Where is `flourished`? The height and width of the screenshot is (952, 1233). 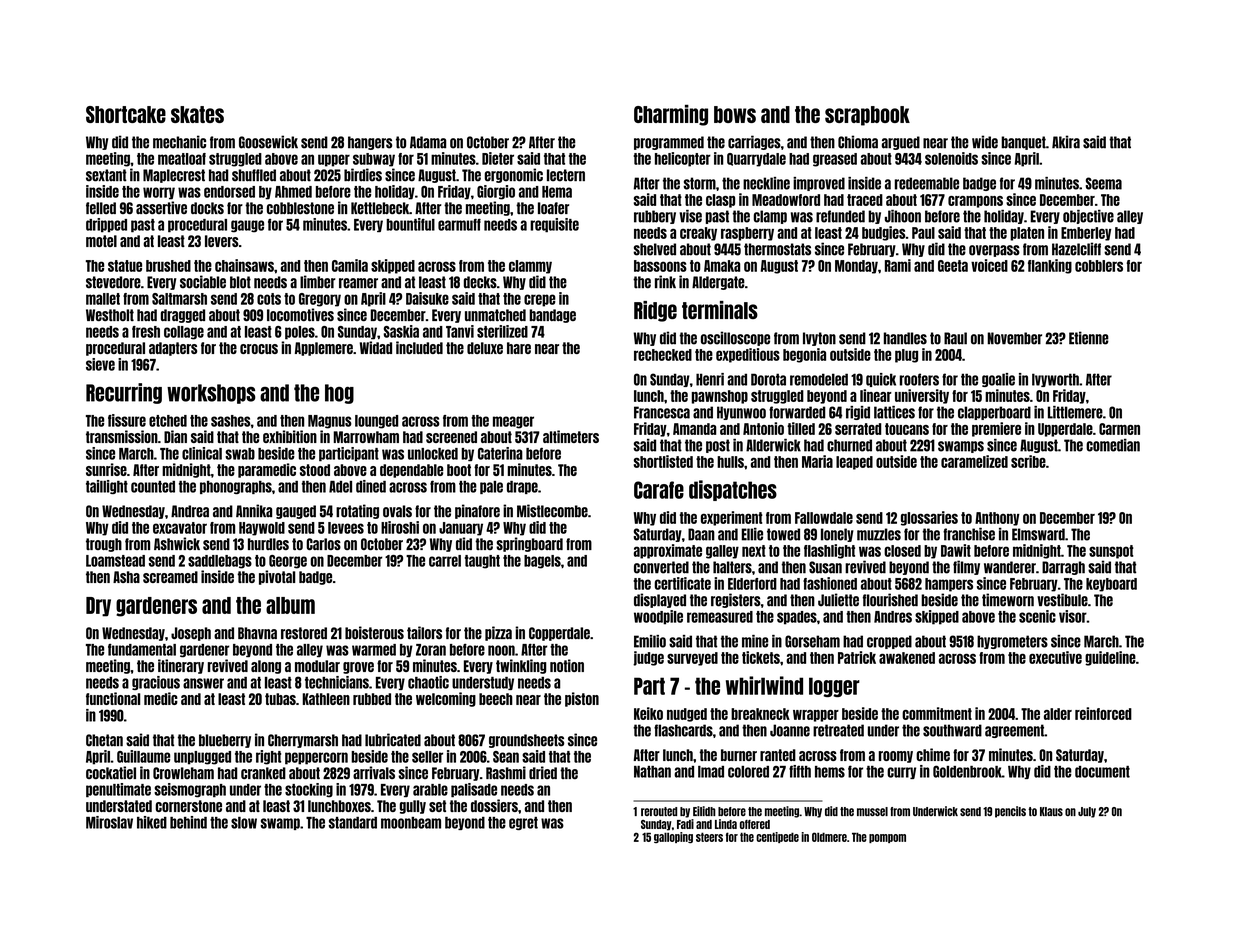
flourished is located at coordinates (890, 600).
